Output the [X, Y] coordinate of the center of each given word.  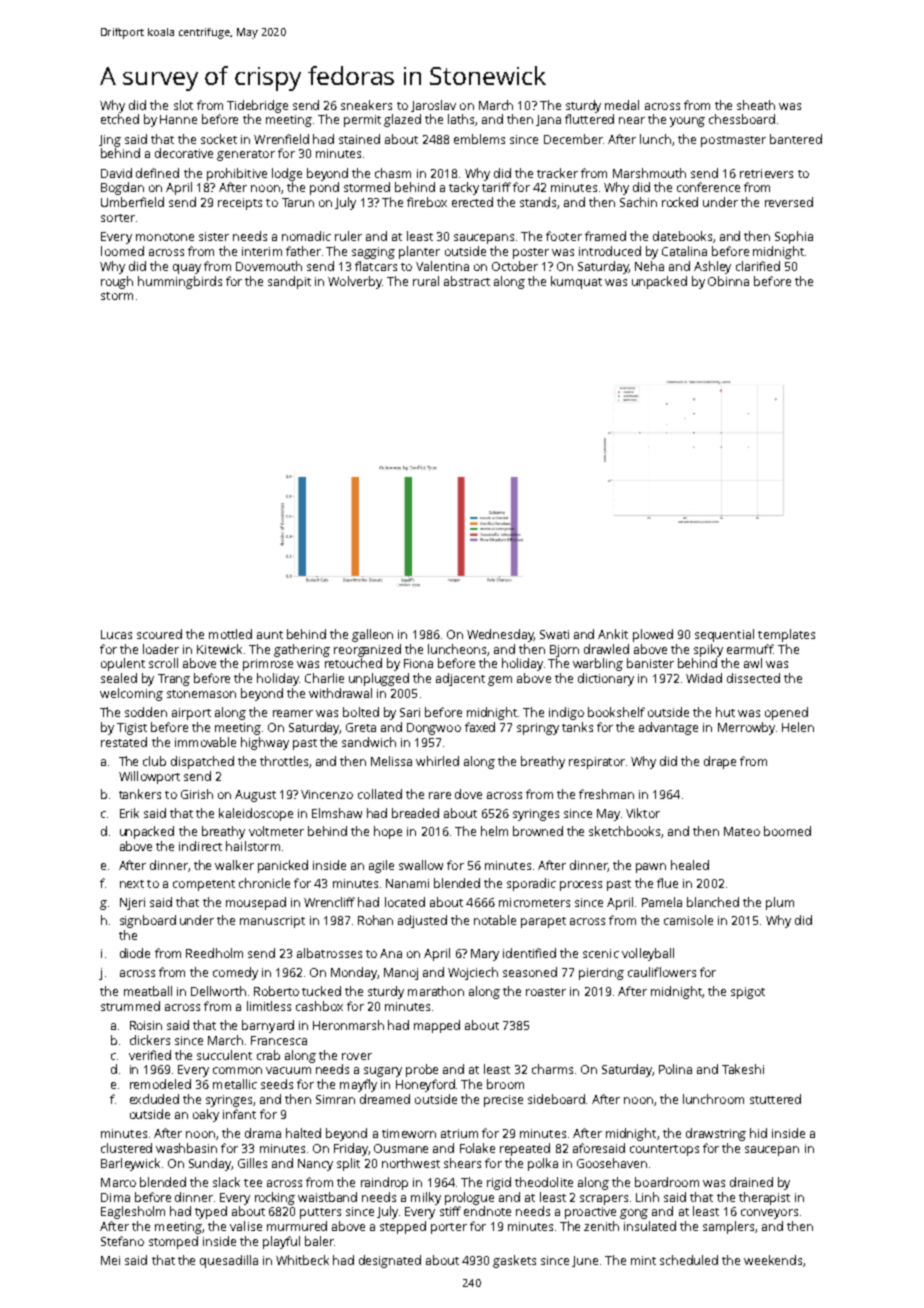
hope [388, 832]
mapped [437, 1026]
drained [751, 1182]
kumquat [576, 282]
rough [117, 282]
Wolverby [355, 282]
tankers [140, 794]
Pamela [662, 902]
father [303, 251]
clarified [758, 266]
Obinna [728, 281]
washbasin [186, 1148]
